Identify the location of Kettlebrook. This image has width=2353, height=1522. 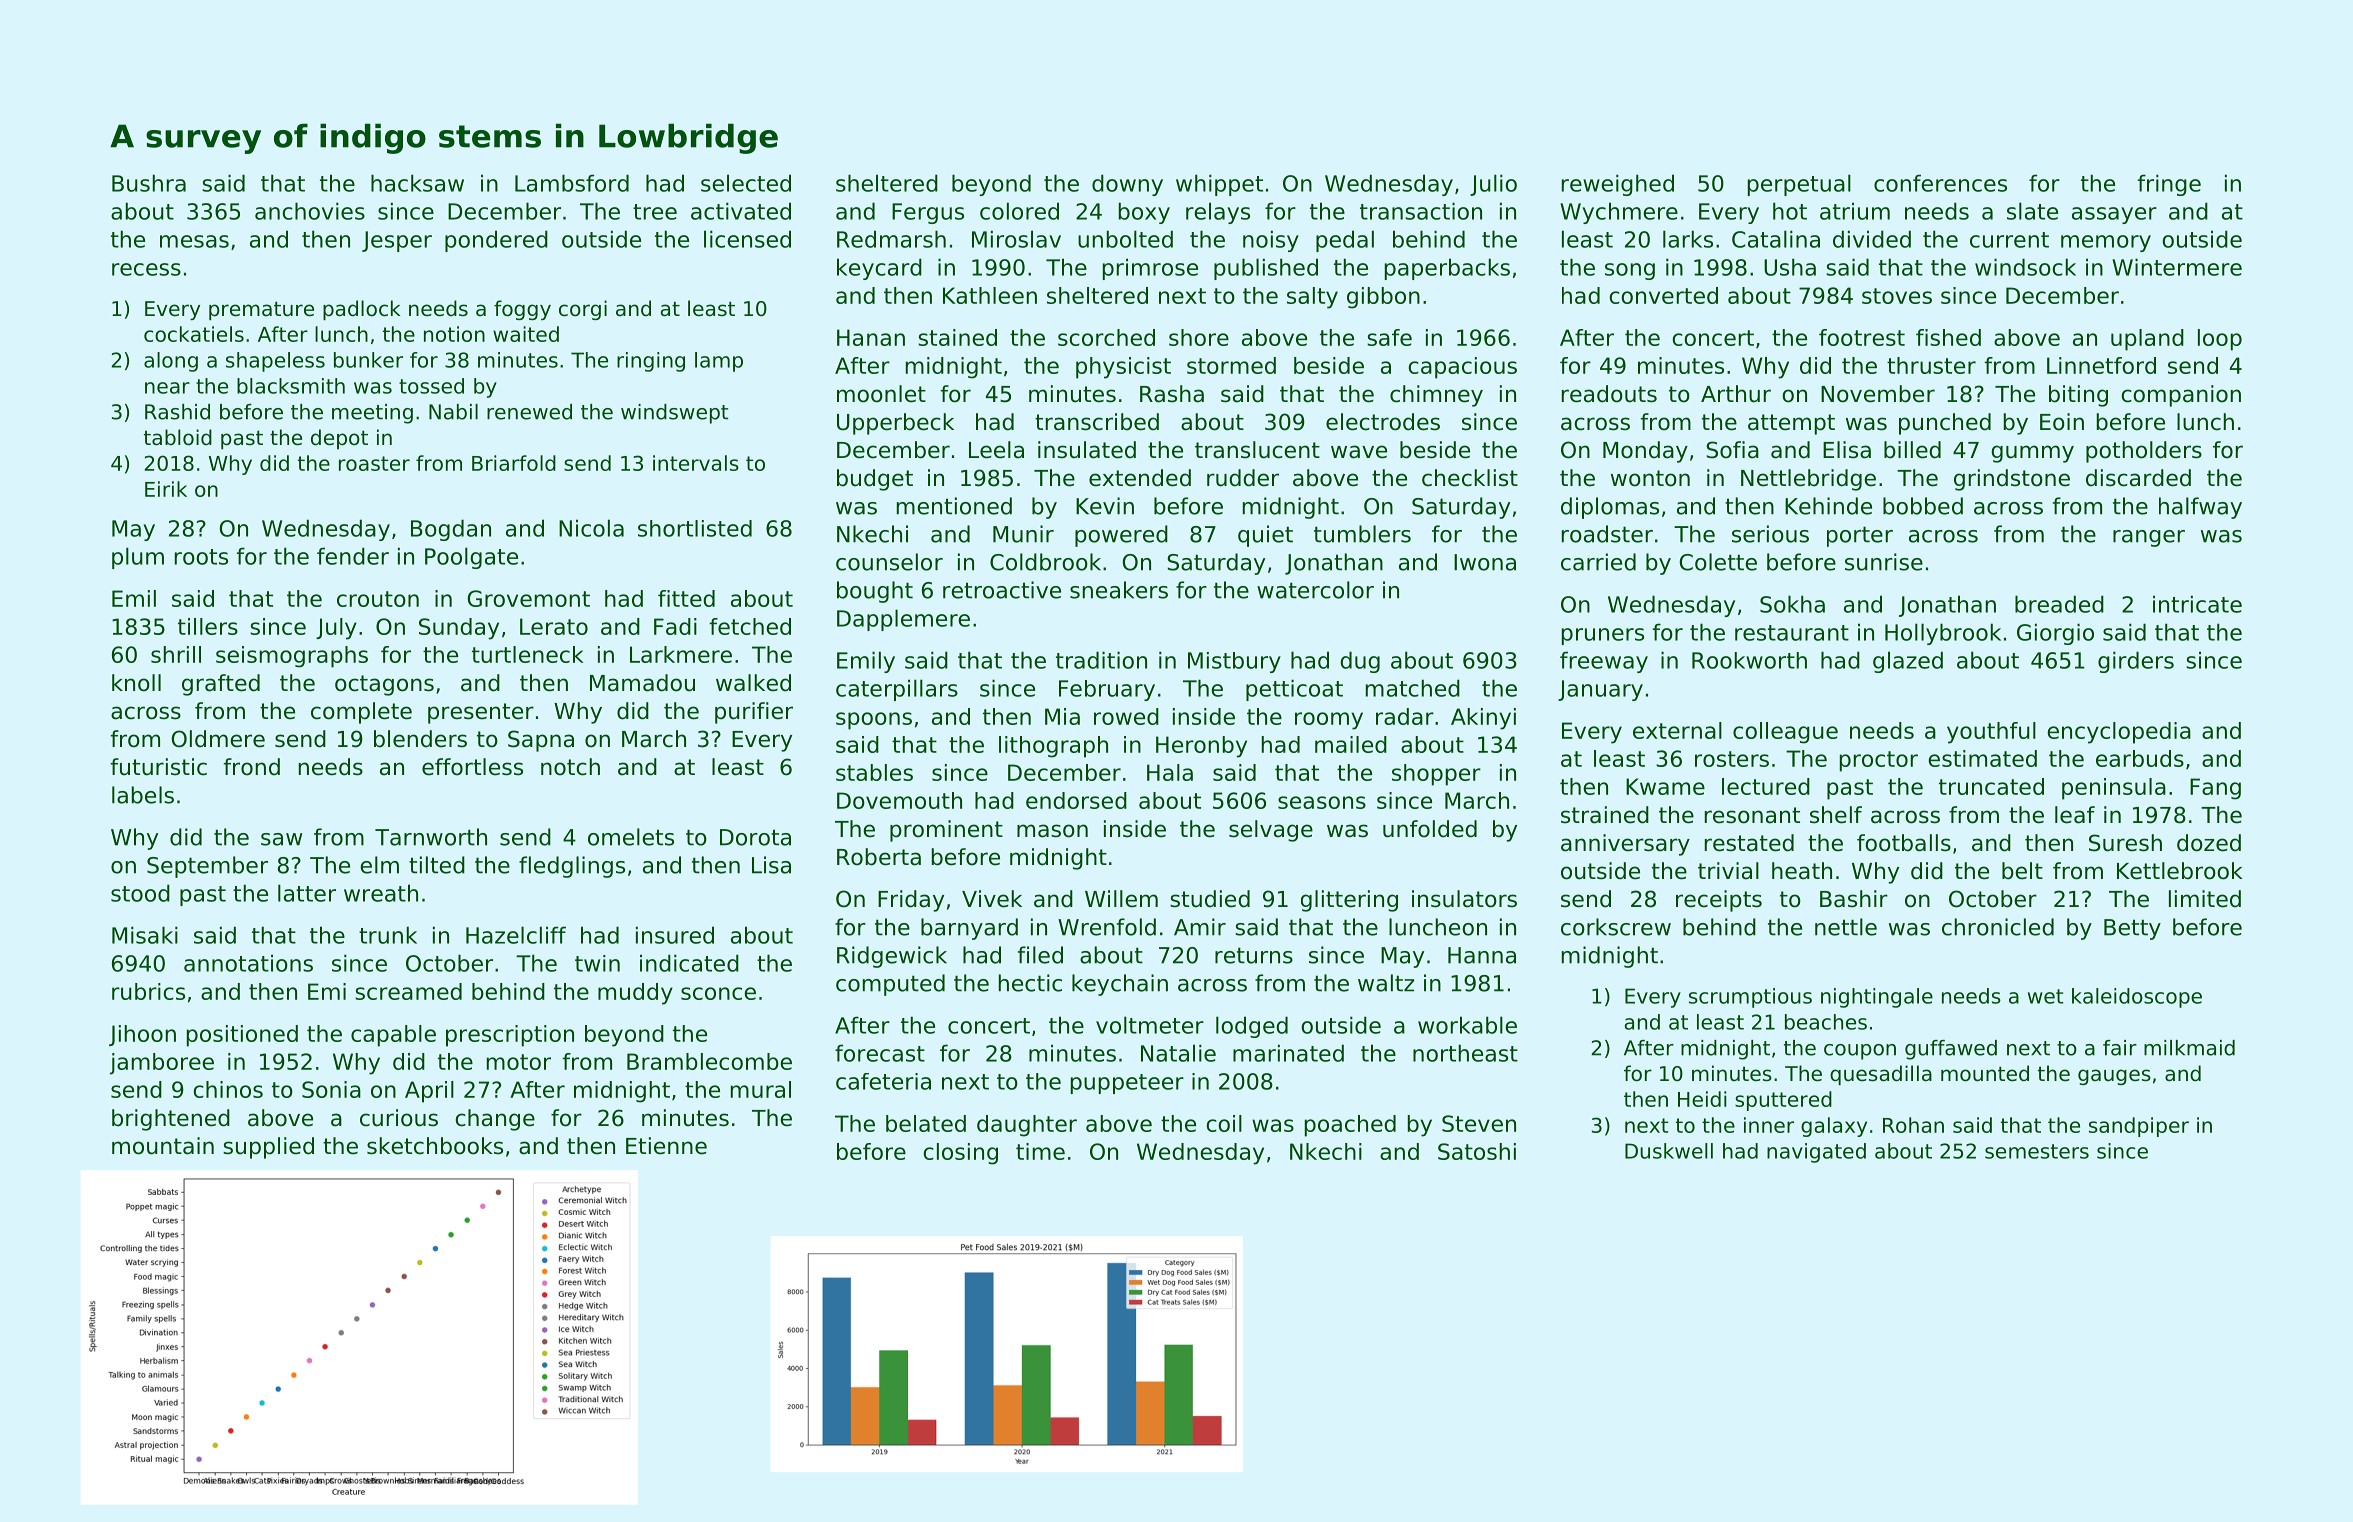
(2180, 871).
